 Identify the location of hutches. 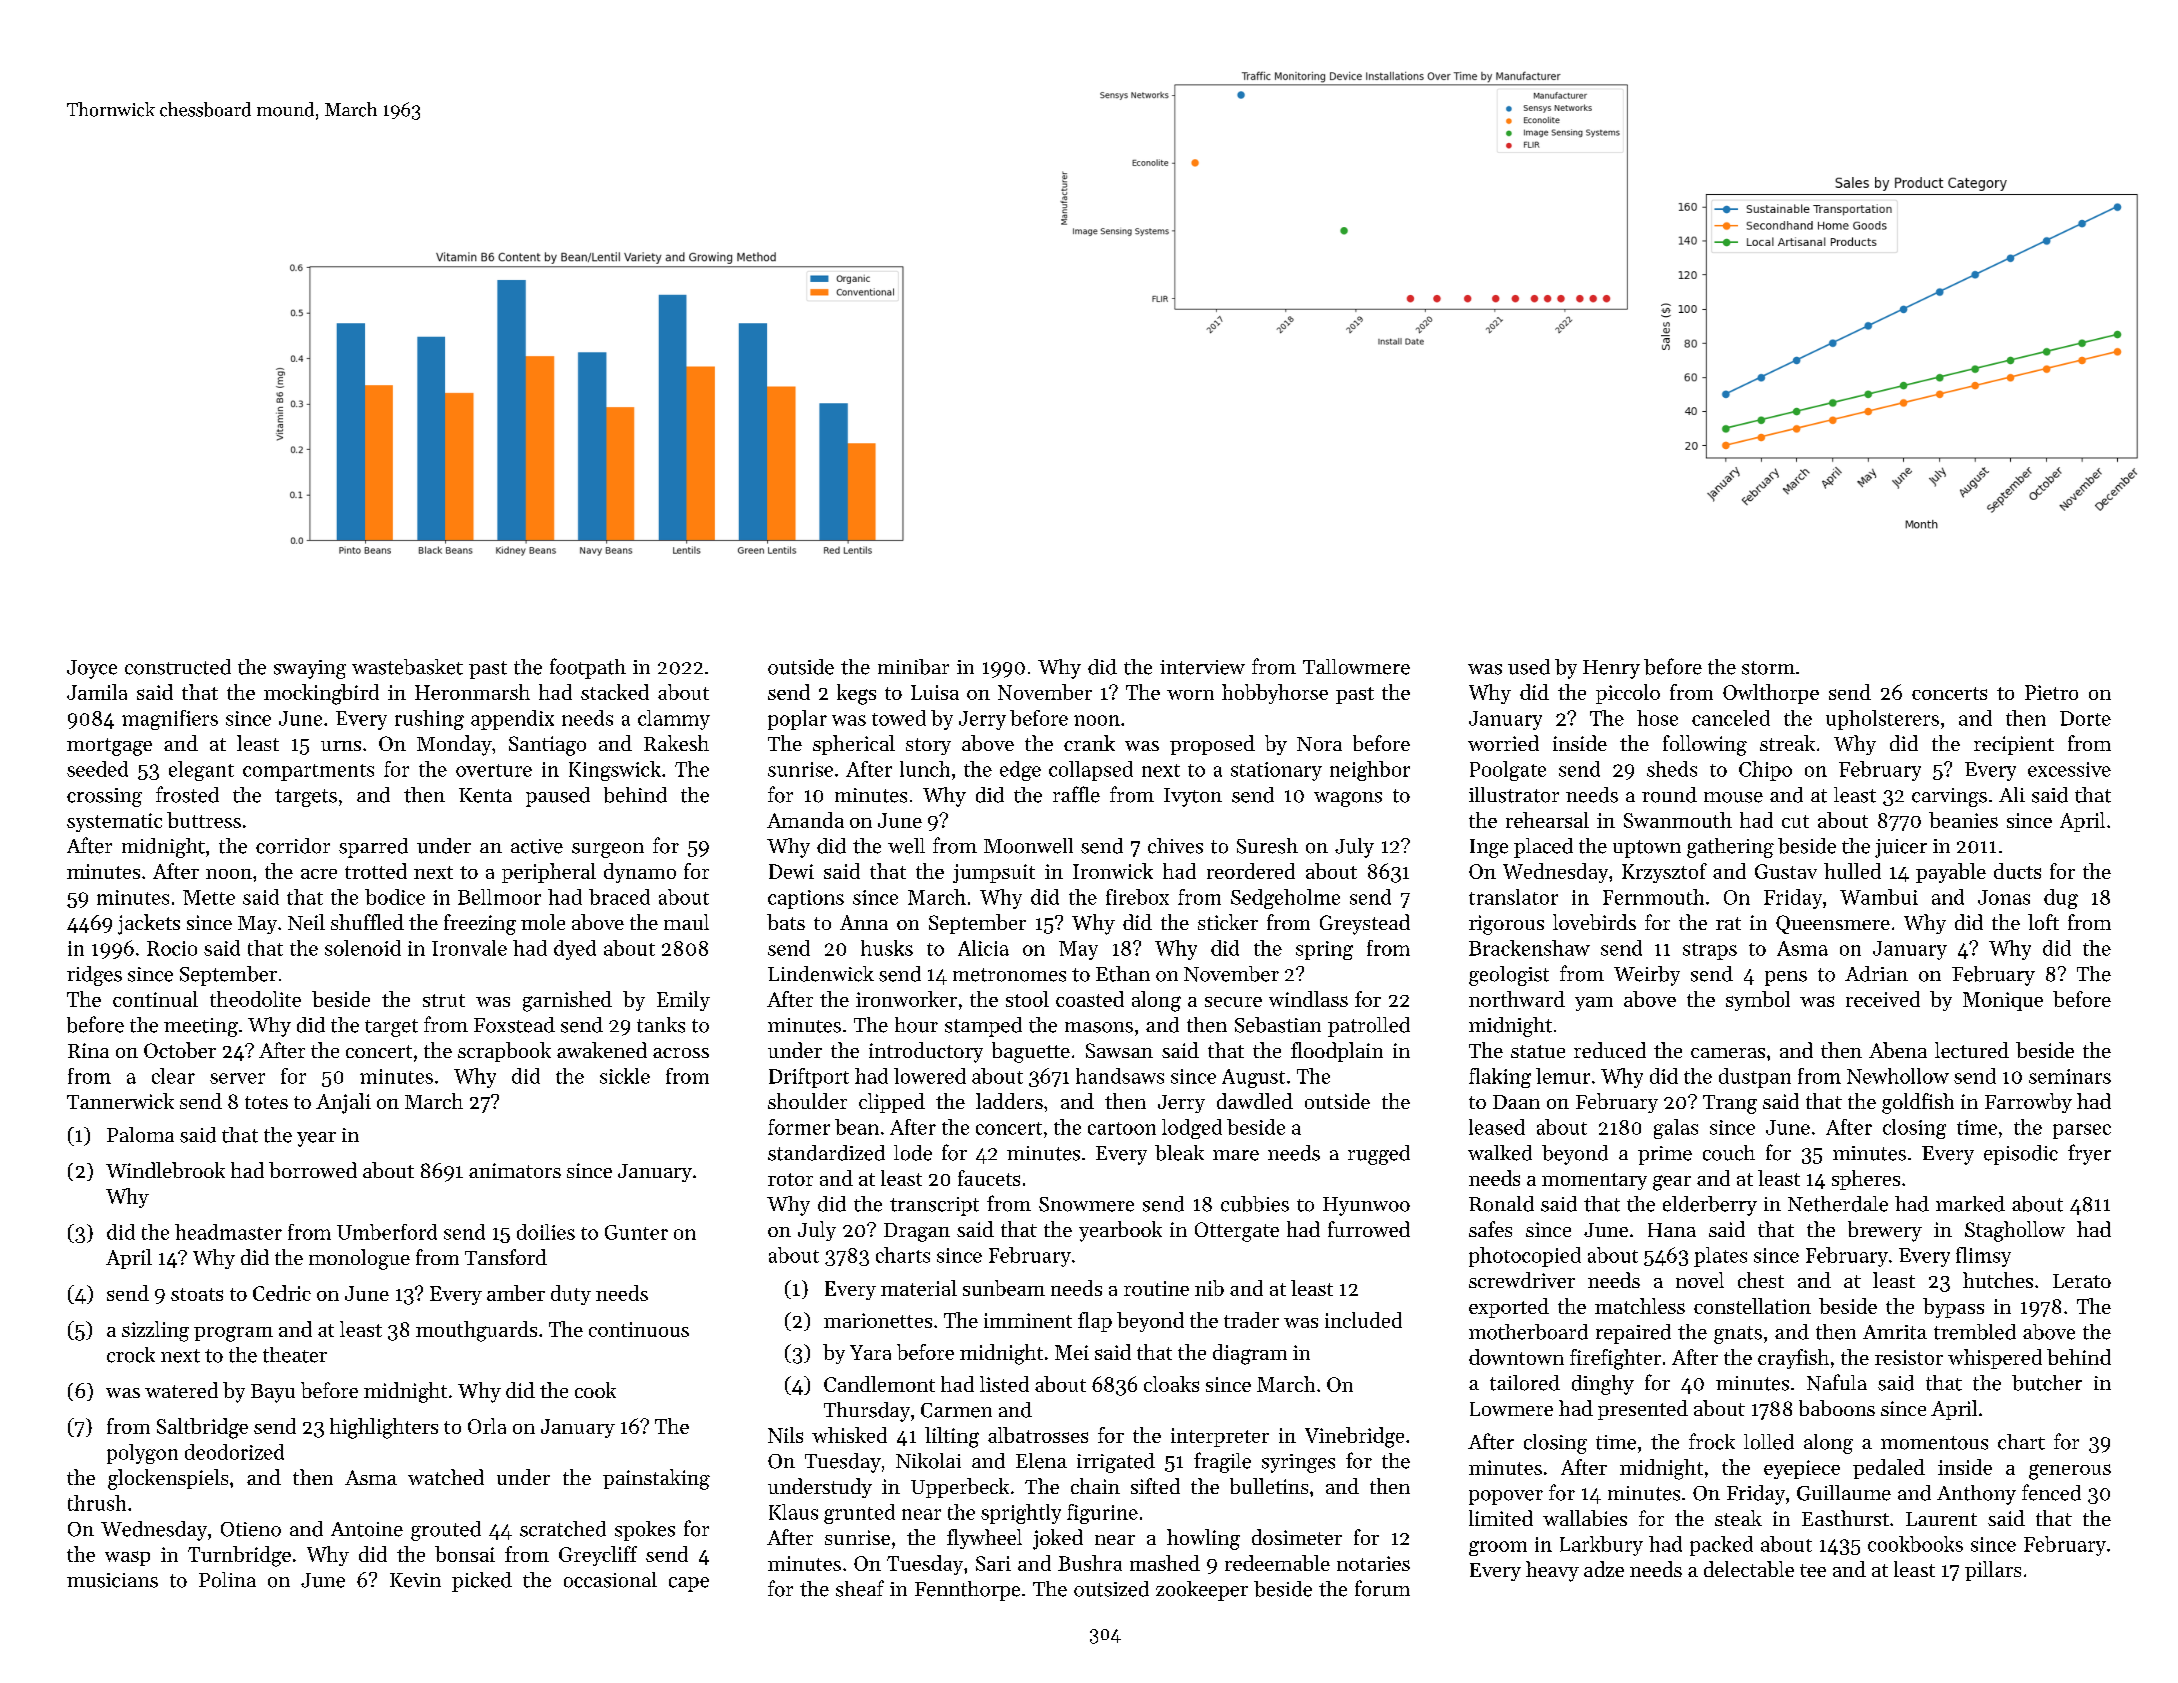
(1998, 1280).
